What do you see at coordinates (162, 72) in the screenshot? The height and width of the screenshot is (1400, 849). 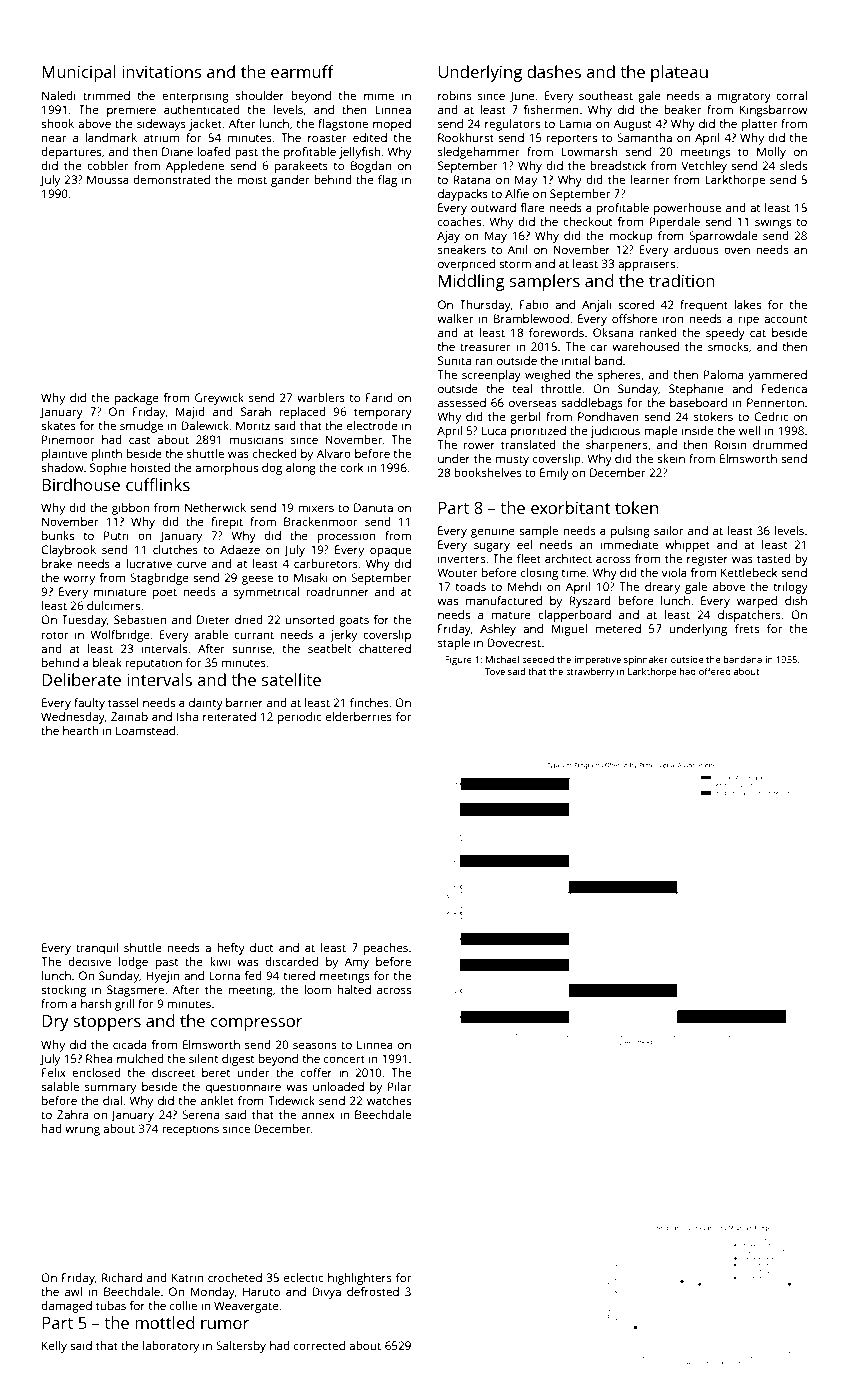 I see `invitations` at bounding box center [162, 72].
